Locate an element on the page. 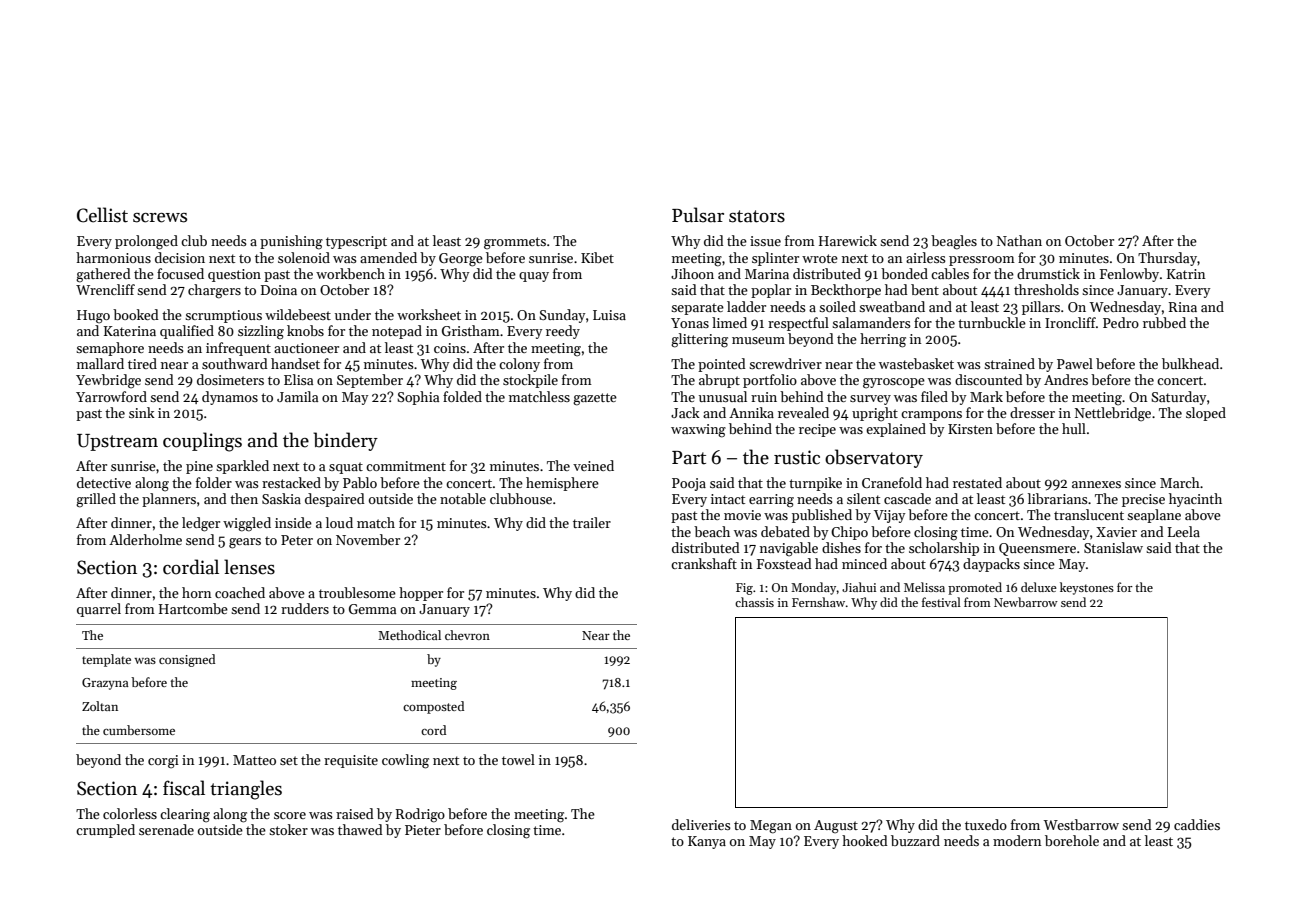 This document has width=1308, height=924. Pulsar is located at coordinates (698, 215).
